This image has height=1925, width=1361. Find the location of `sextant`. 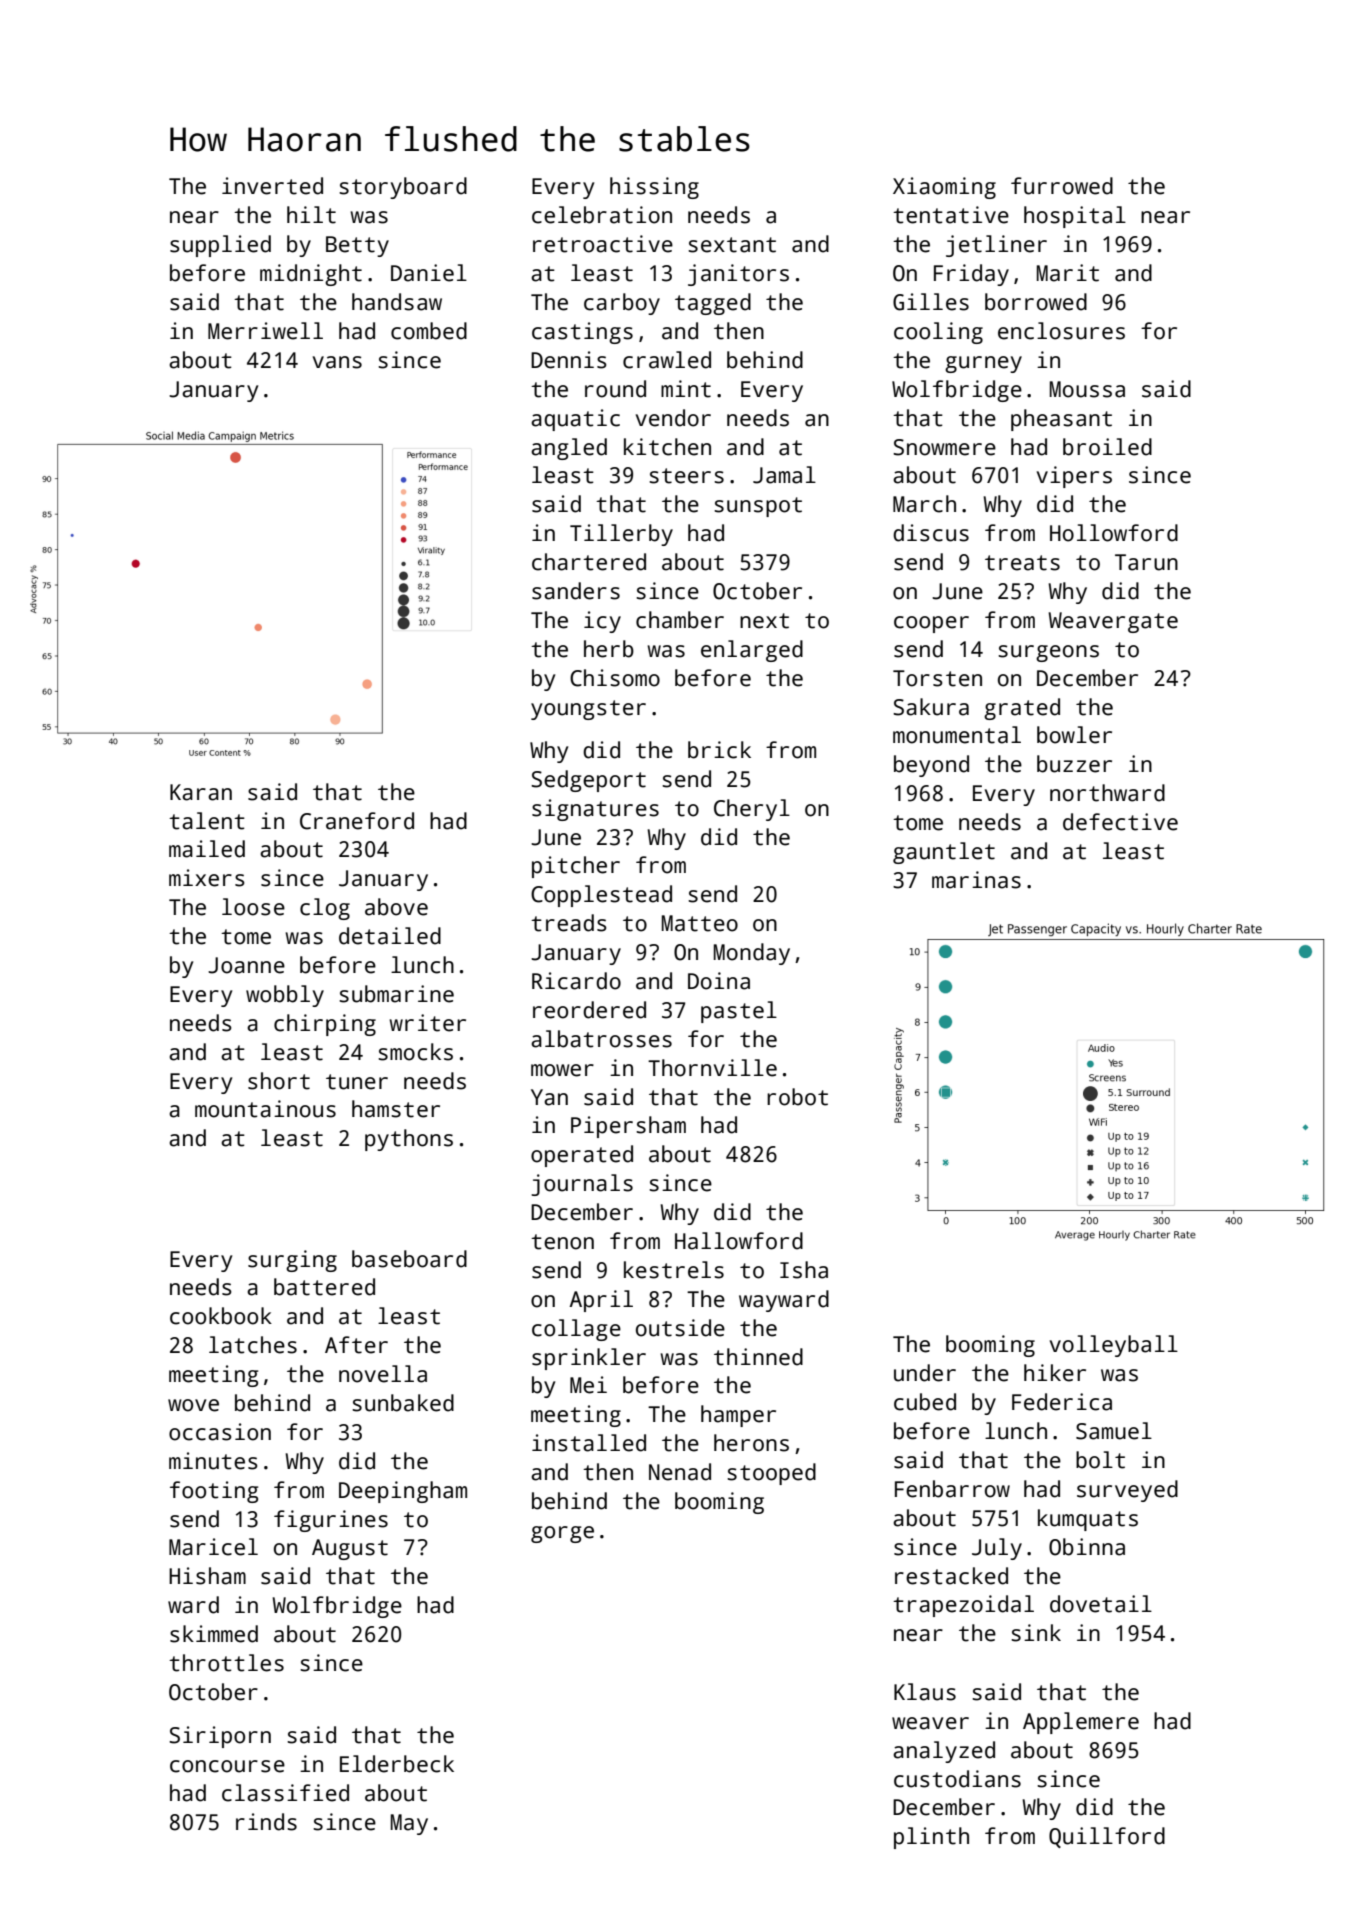

sextant is located at coordinates (732, 245).
